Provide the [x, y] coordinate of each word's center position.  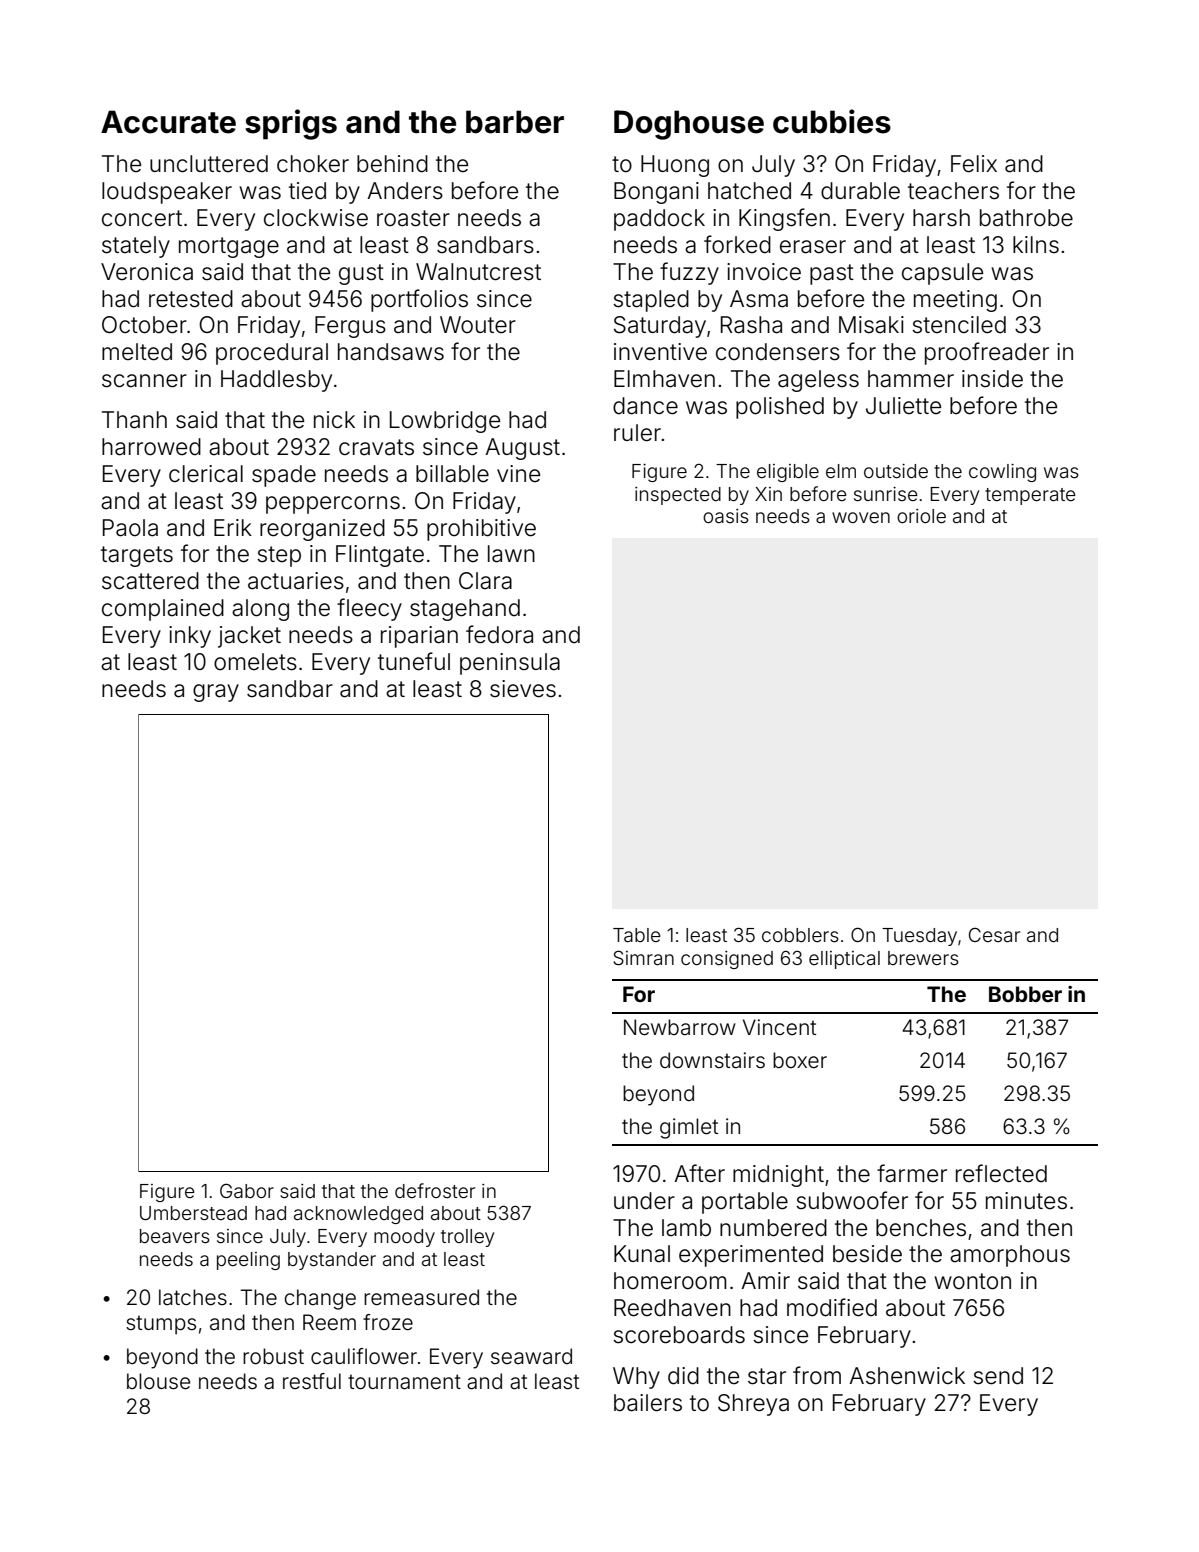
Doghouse [689, 125]
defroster [435, 1190]
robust [273, 1356]
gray [216, 693]
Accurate [168, 122]
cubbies [832, 121]
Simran [643, 957]
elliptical [844, 960]
